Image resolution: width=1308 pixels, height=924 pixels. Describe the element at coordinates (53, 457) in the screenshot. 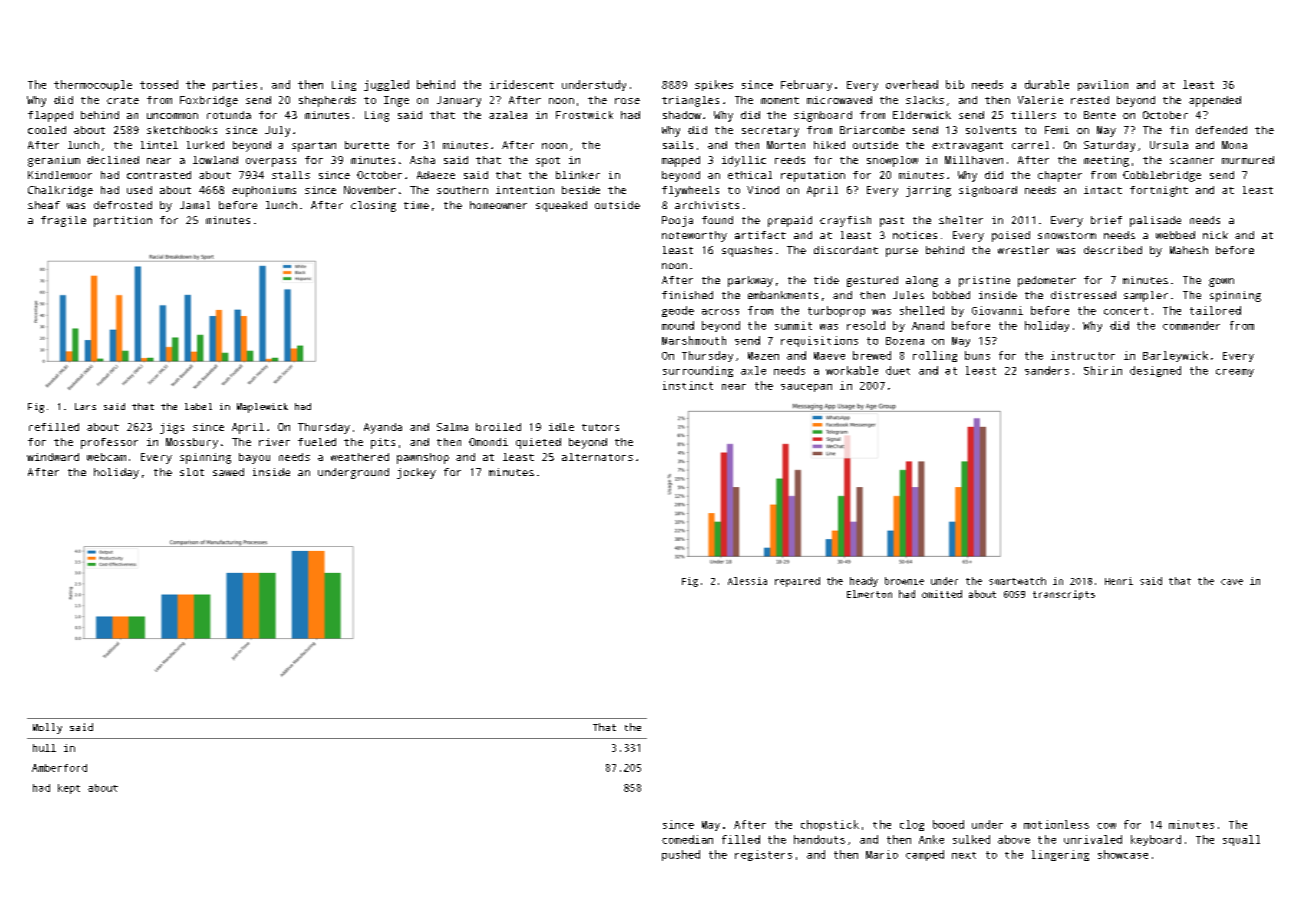

I see `windward` at that location.
